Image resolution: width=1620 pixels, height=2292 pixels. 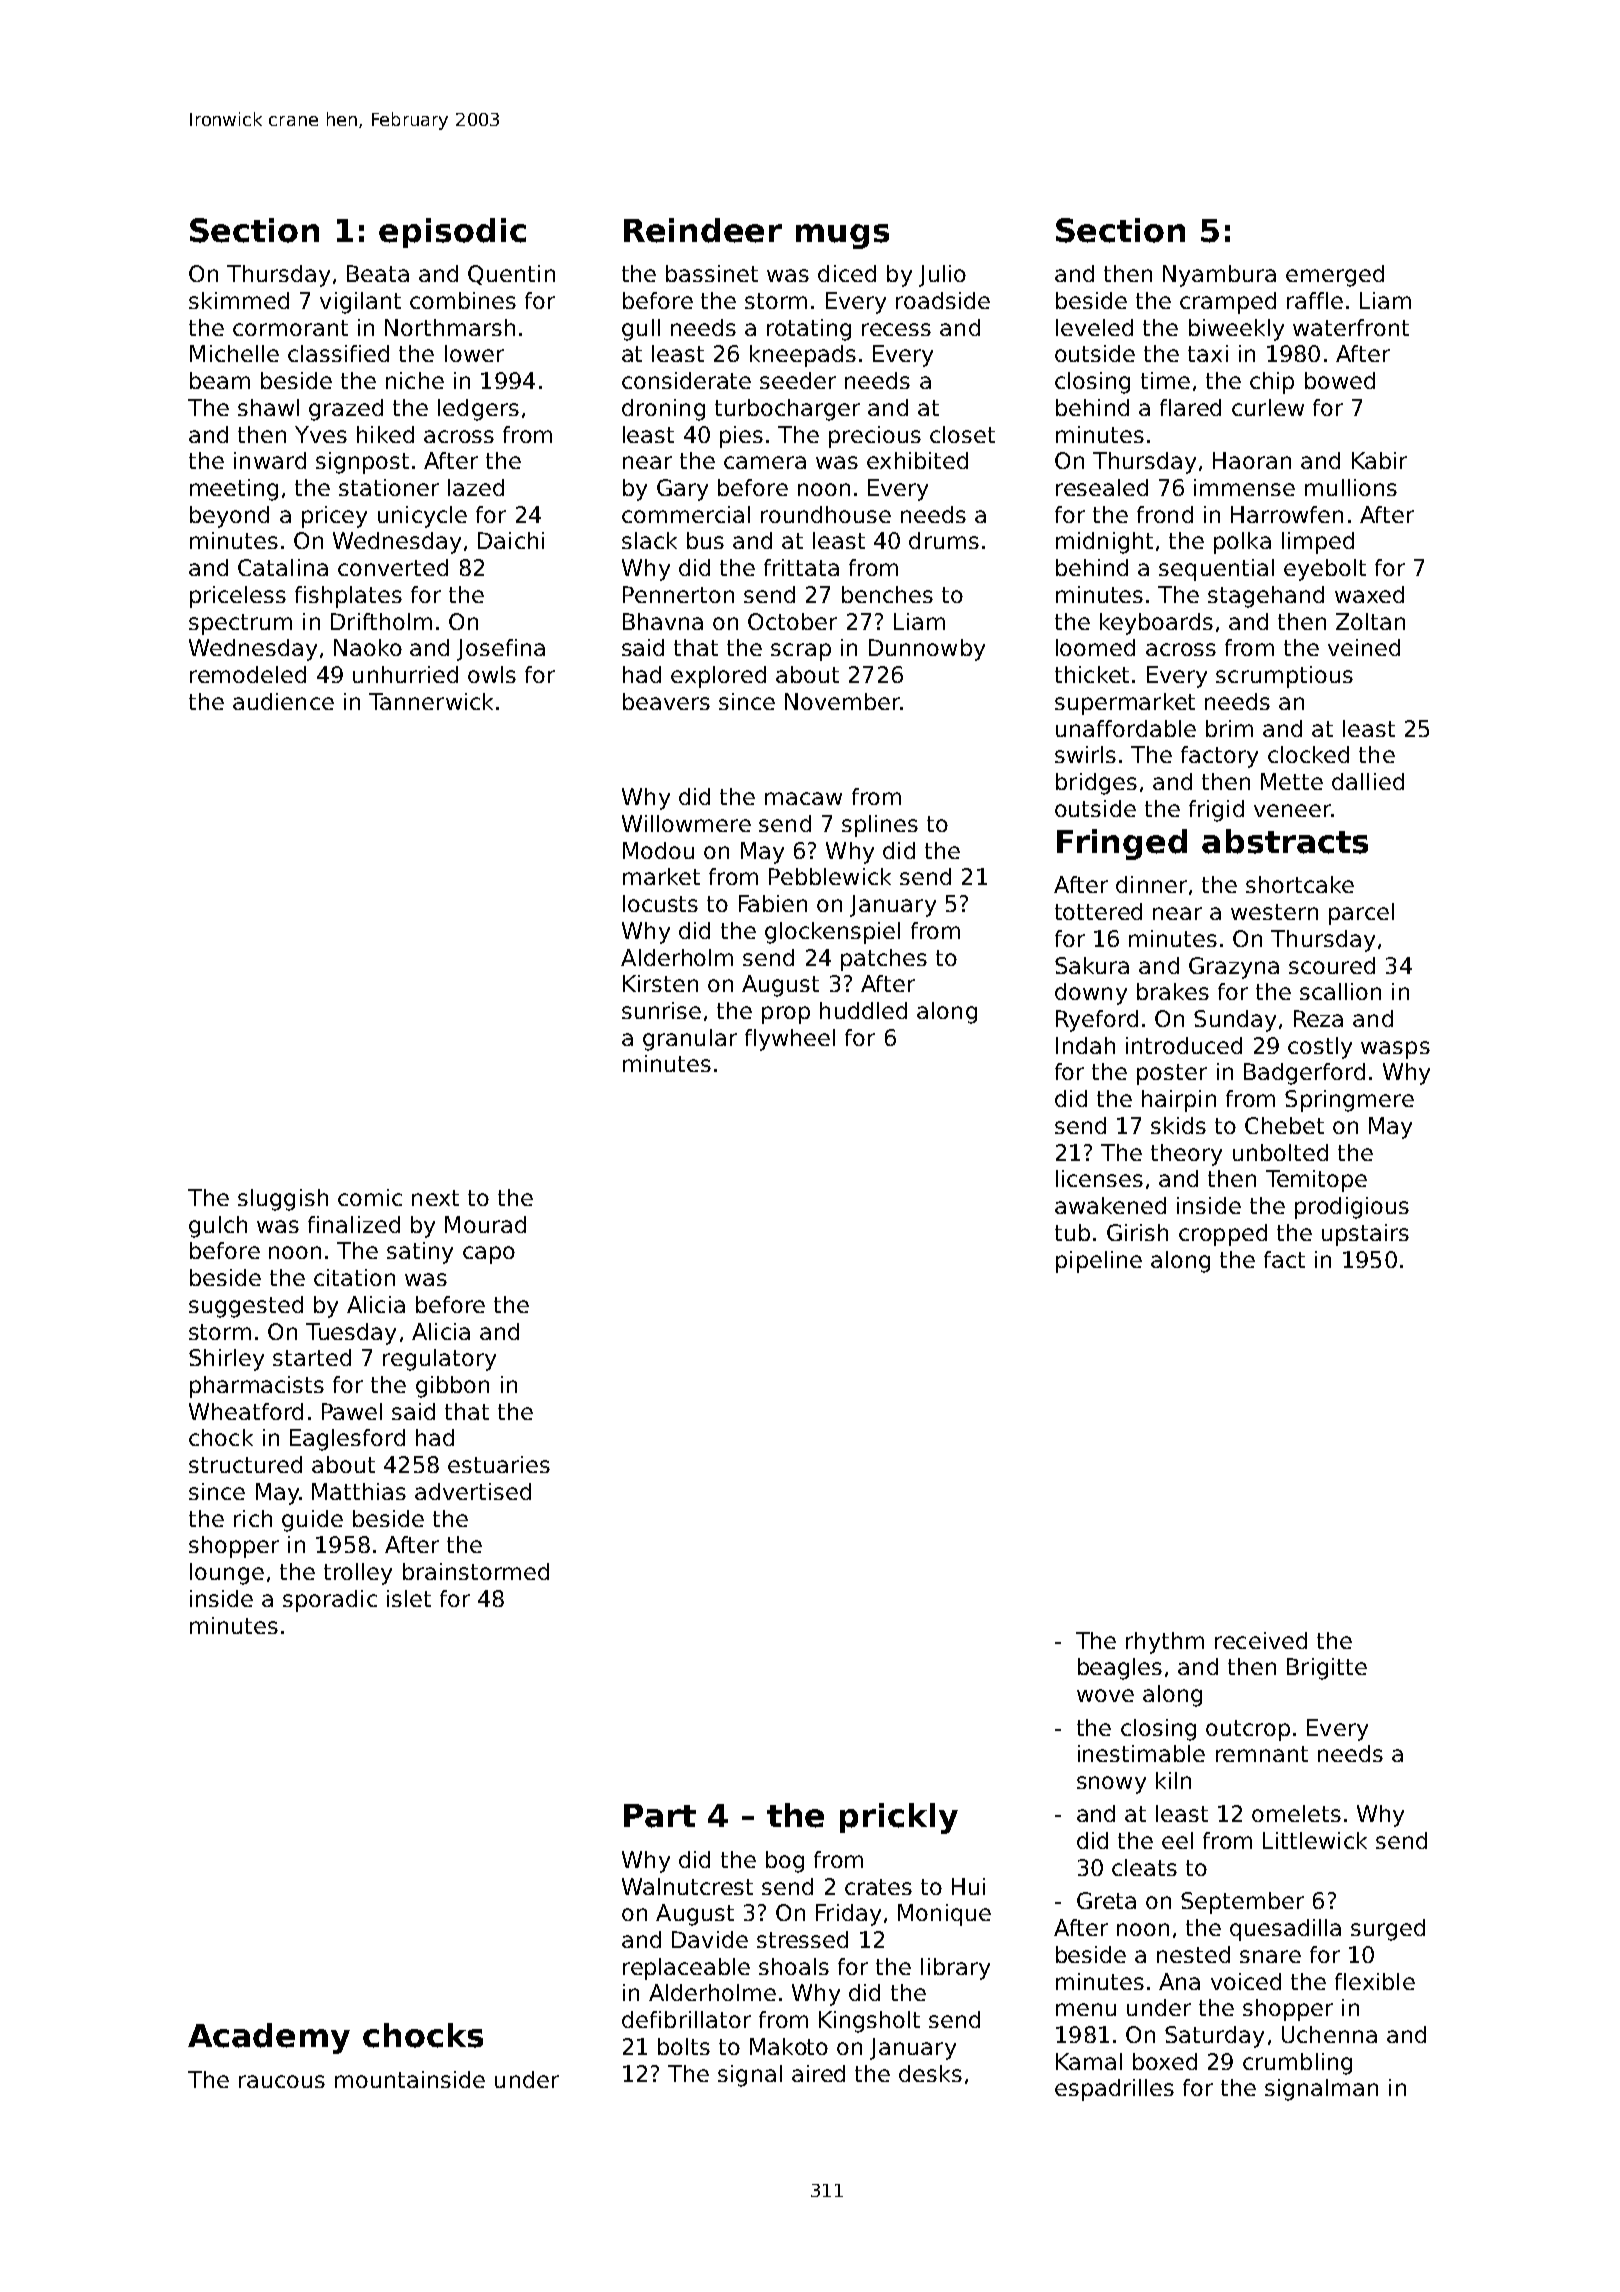 What do you see at coordinates (684, 2046) in the image?
I see `bolts` at bounding box center [684, 2046].
